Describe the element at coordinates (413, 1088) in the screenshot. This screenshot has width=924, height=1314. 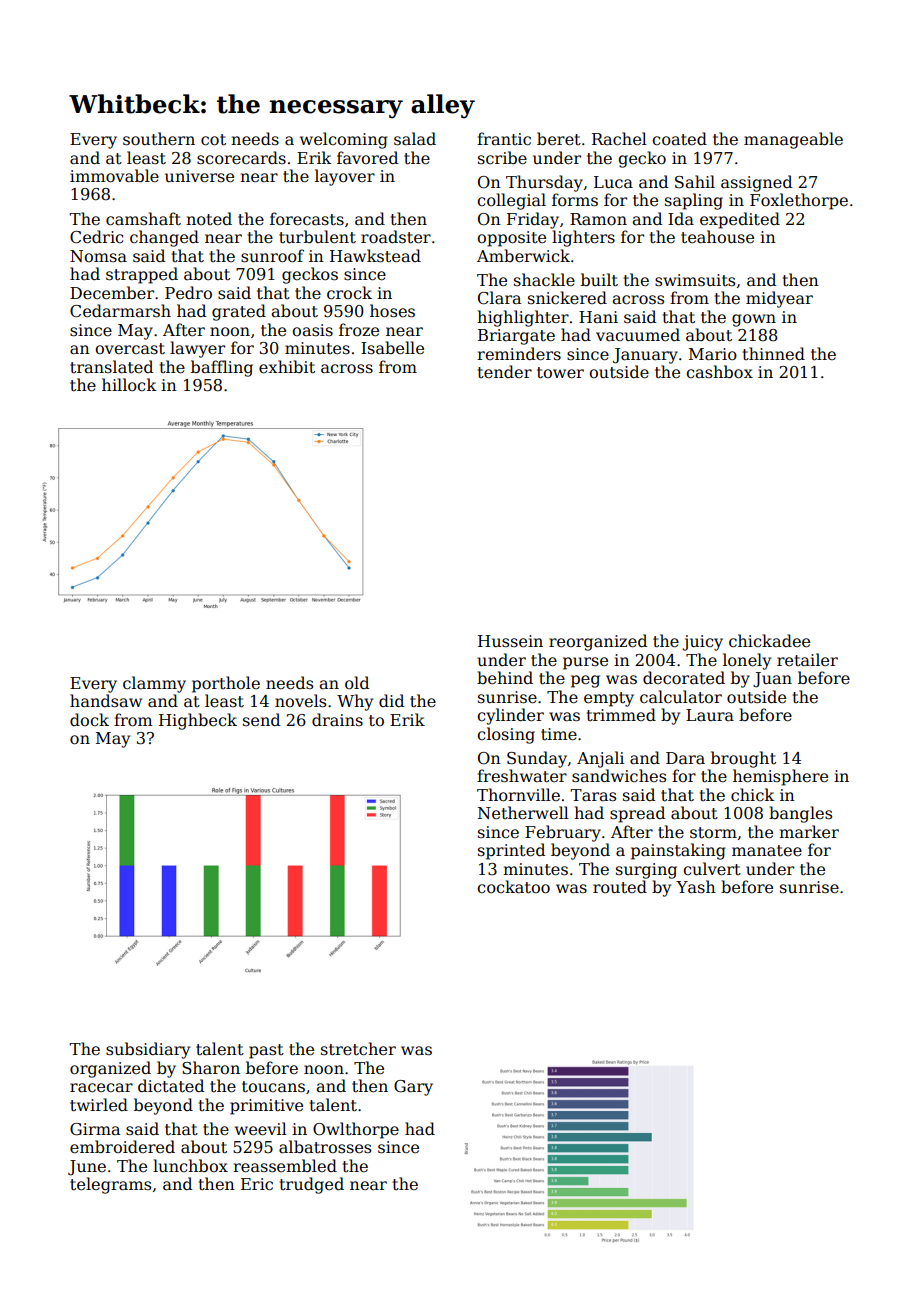
I see `Gary` at that location.
